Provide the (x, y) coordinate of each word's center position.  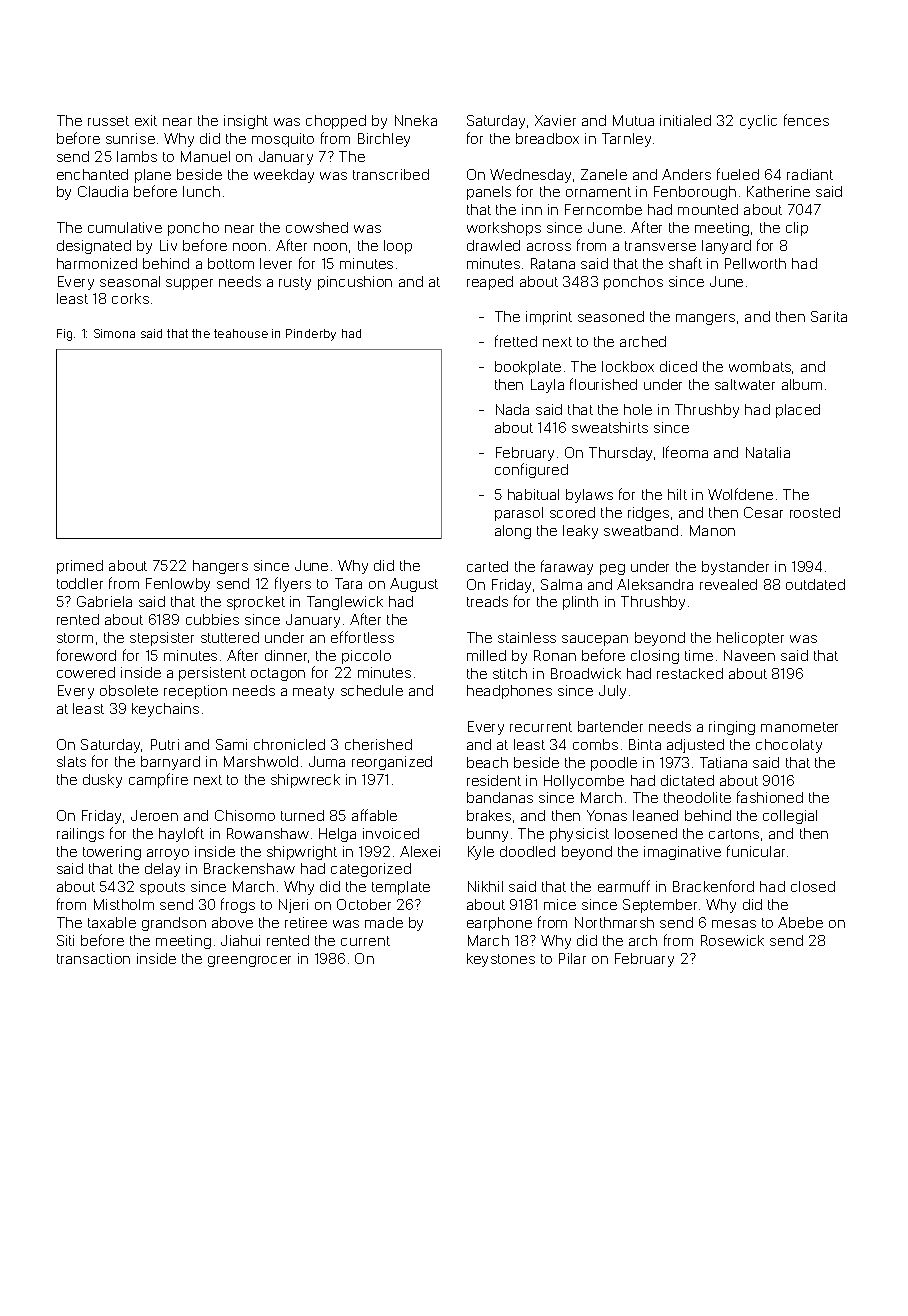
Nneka (416, 120)
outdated (815, 584)
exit (146, 120)
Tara (348, 583)
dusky (102, 781)
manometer (799, 727)
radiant (810, 174)
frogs (238, 905)
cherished (378, 744)
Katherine (778, 191)
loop (398, 247)
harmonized (97, 263)
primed (80, 567)
